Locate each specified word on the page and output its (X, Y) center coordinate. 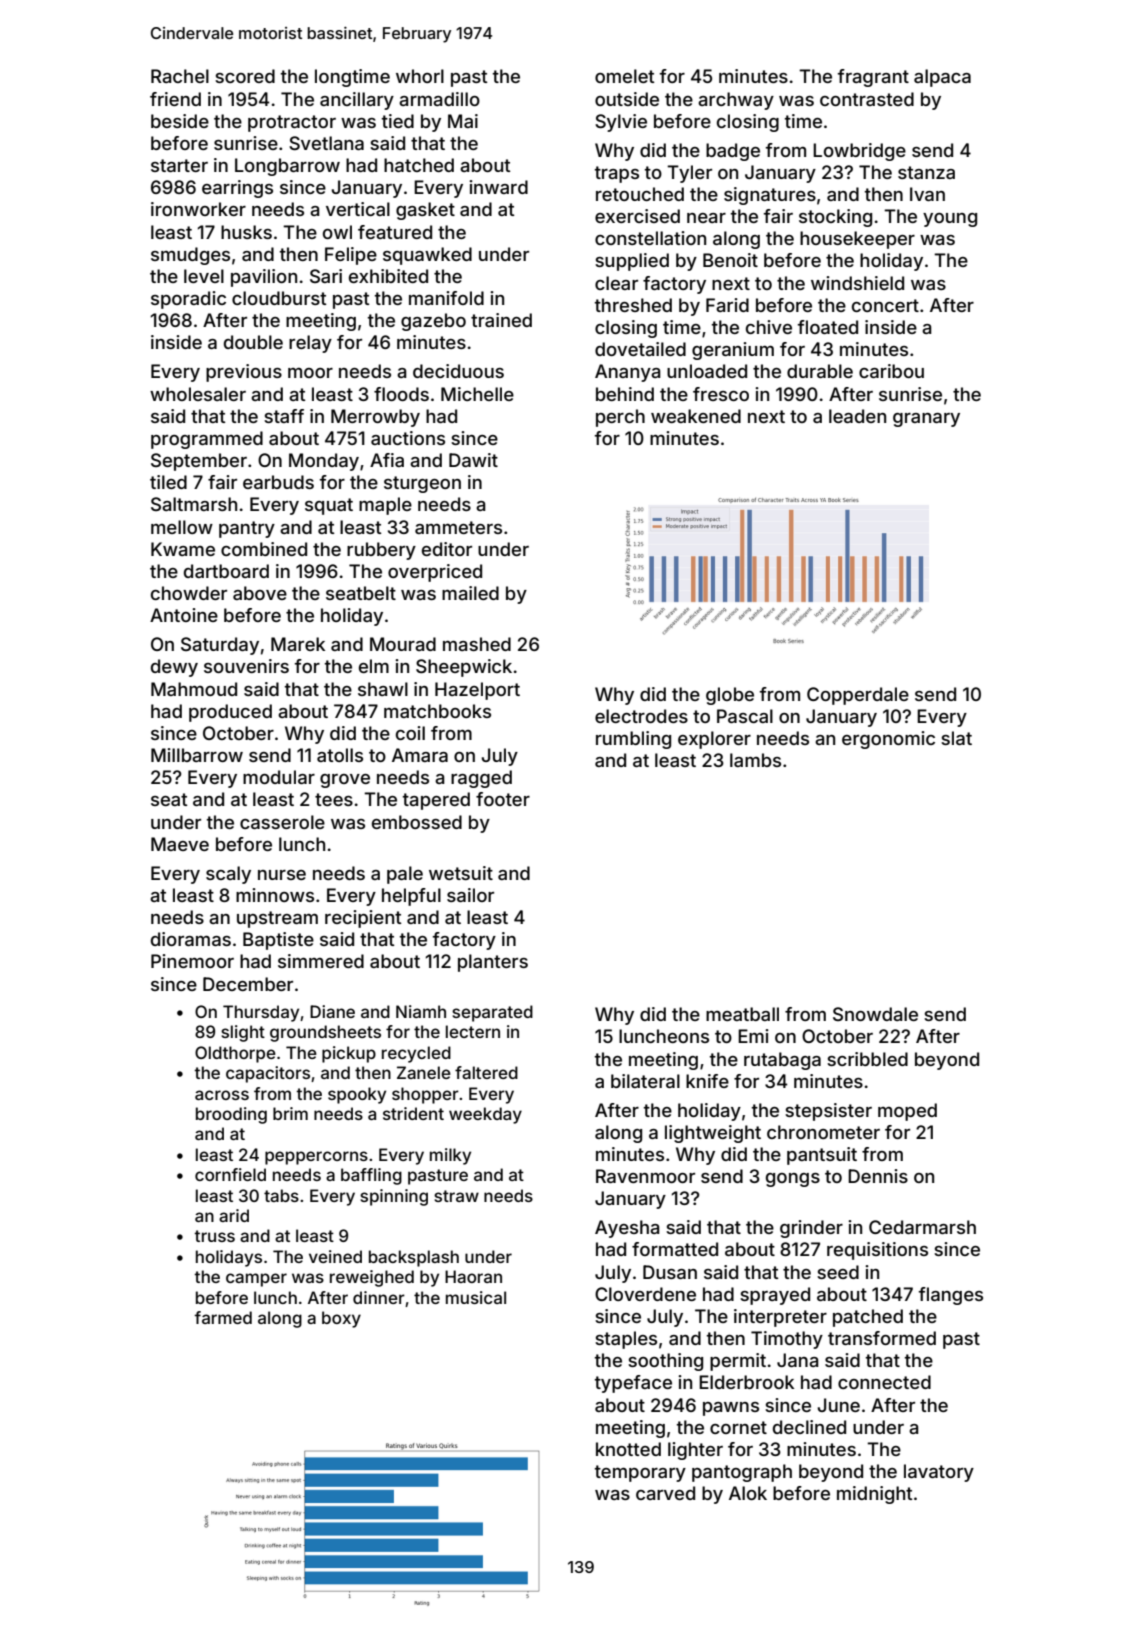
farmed (223, 1317)
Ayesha (627, 1229)
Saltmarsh (194, 504)
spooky (357, 1095)
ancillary (357, 101)
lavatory (939, 1473)
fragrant (873, 78)
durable (820, 371)
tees (334, 799)
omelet (625, 76)
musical (476, 1297)
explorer (714, 740)
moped (907, 1112)
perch (620, 418)
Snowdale (875, 1014)
